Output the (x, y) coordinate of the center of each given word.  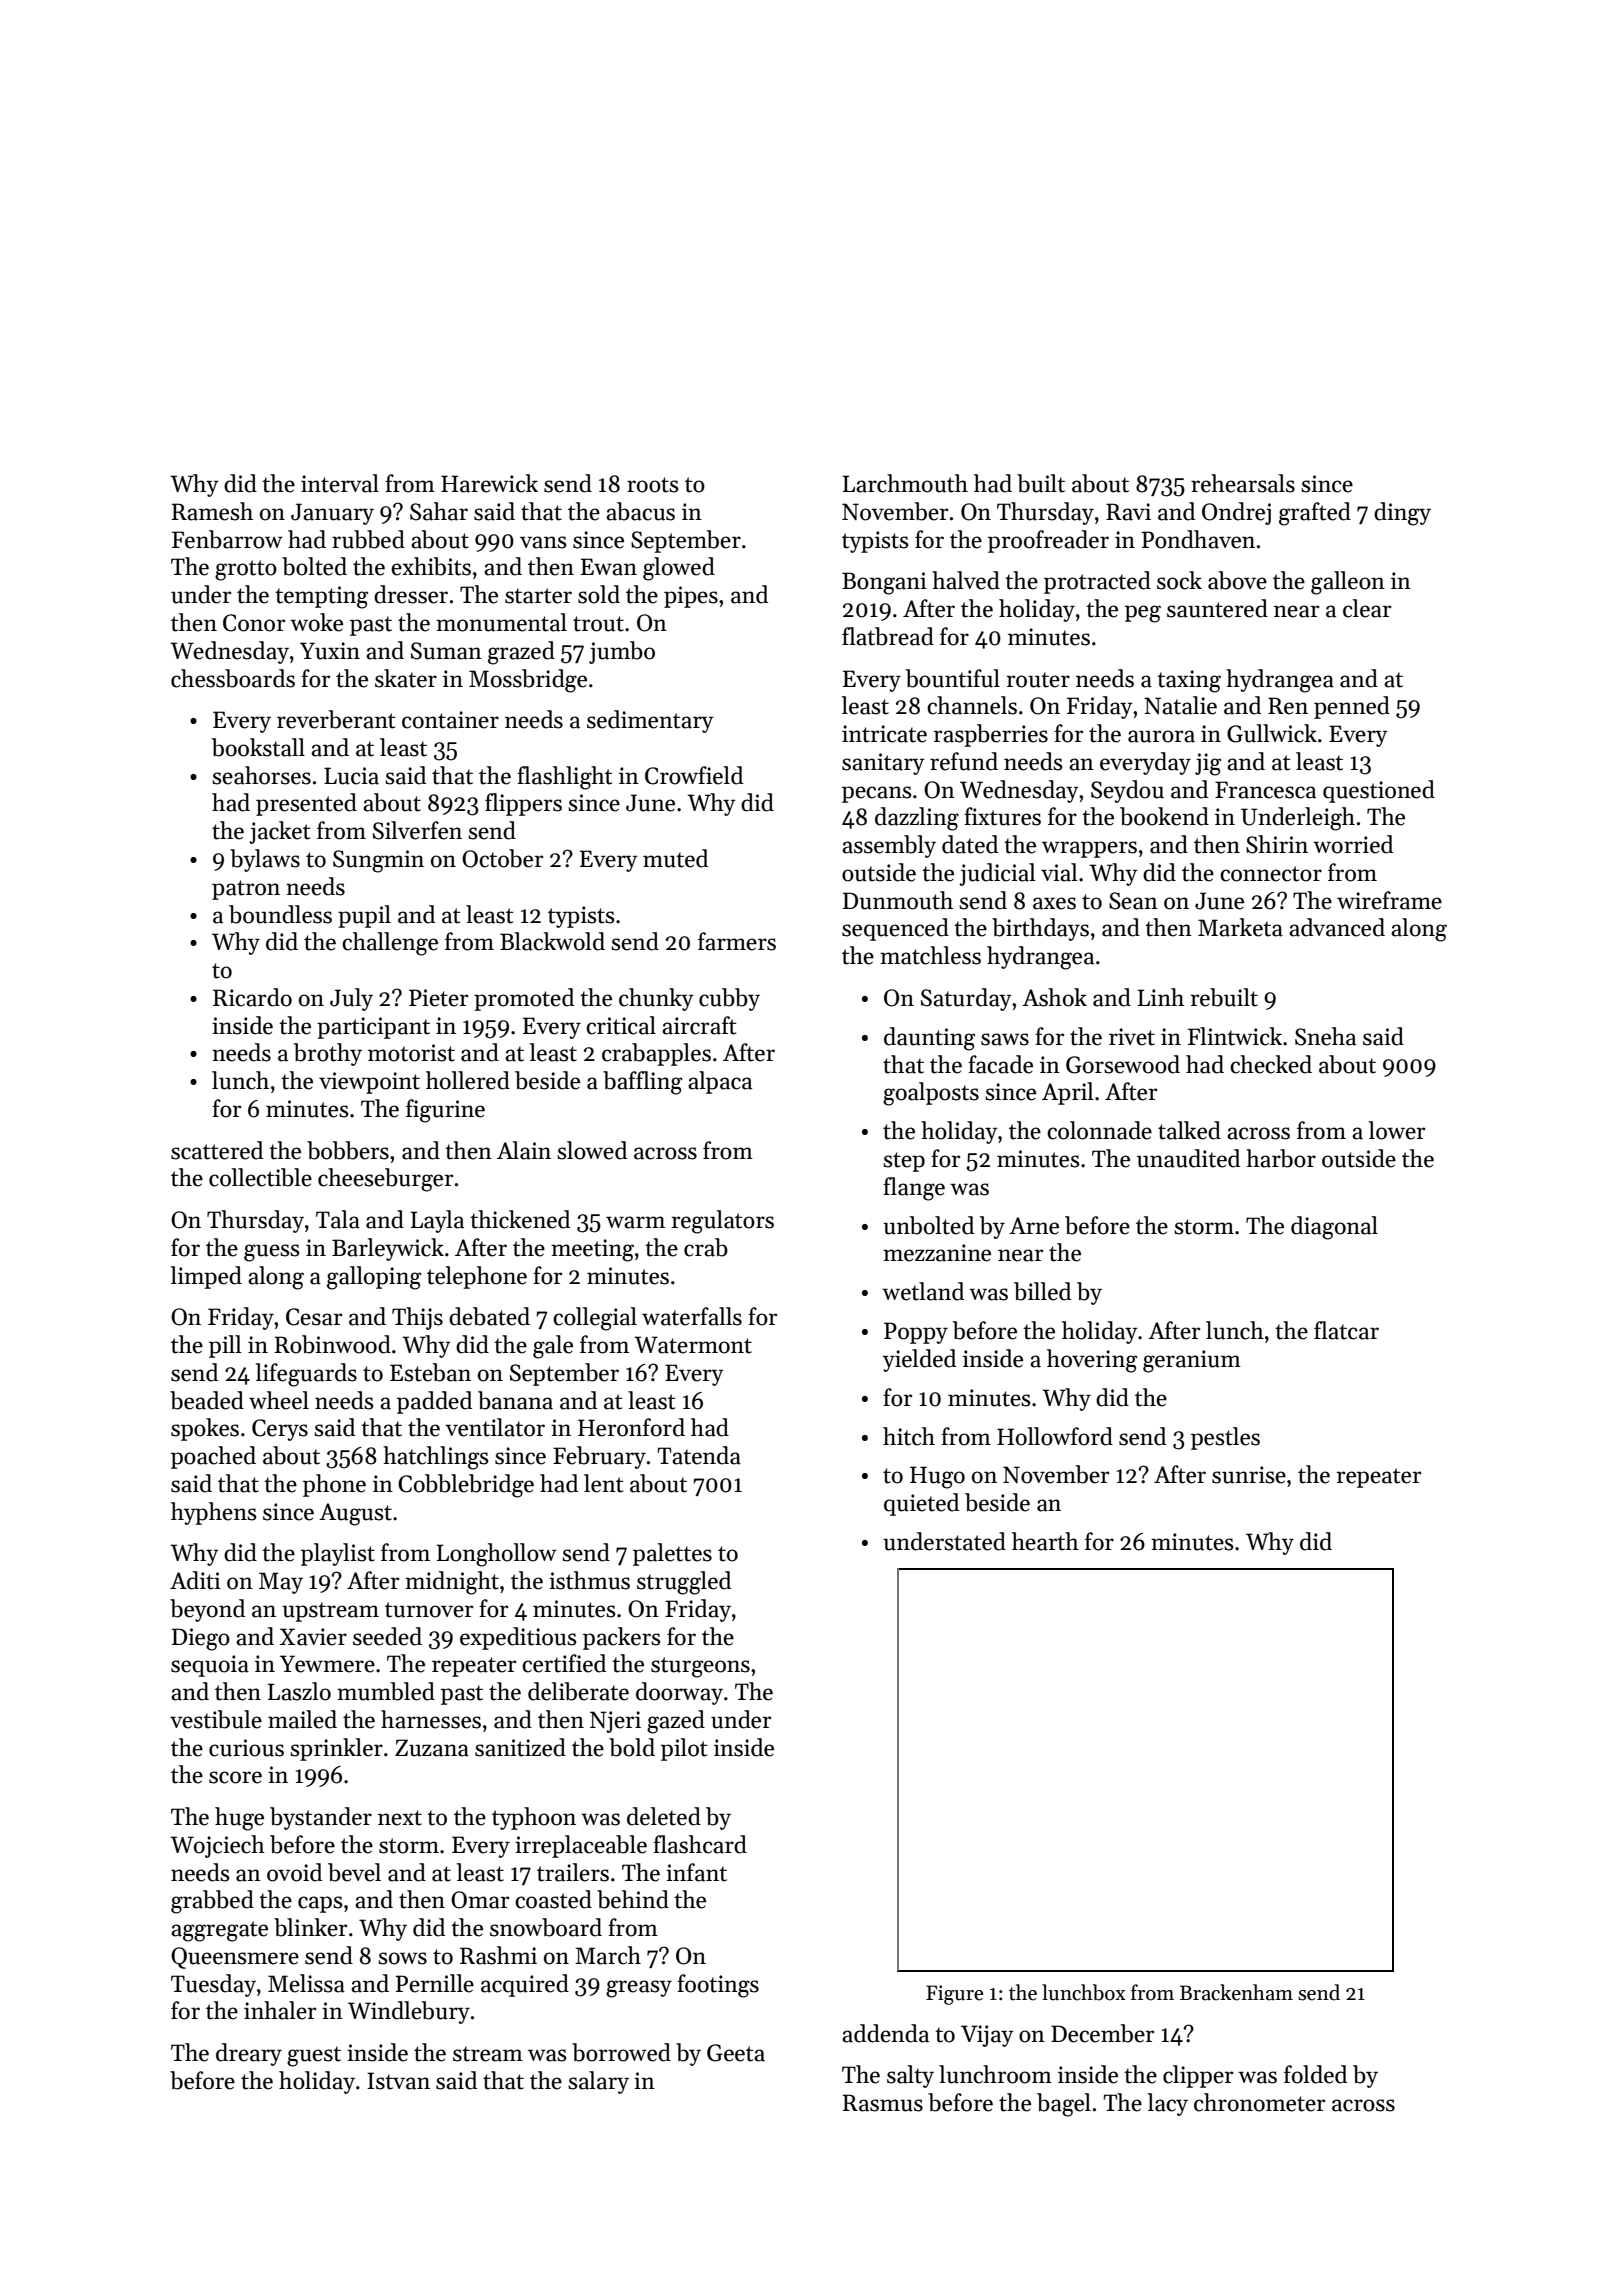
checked (1271, 1064)
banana (515, 1400)
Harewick (489, 483)
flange (914, 1189)
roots (652, 485)
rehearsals (1243, 483)
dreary (249, 2054)
